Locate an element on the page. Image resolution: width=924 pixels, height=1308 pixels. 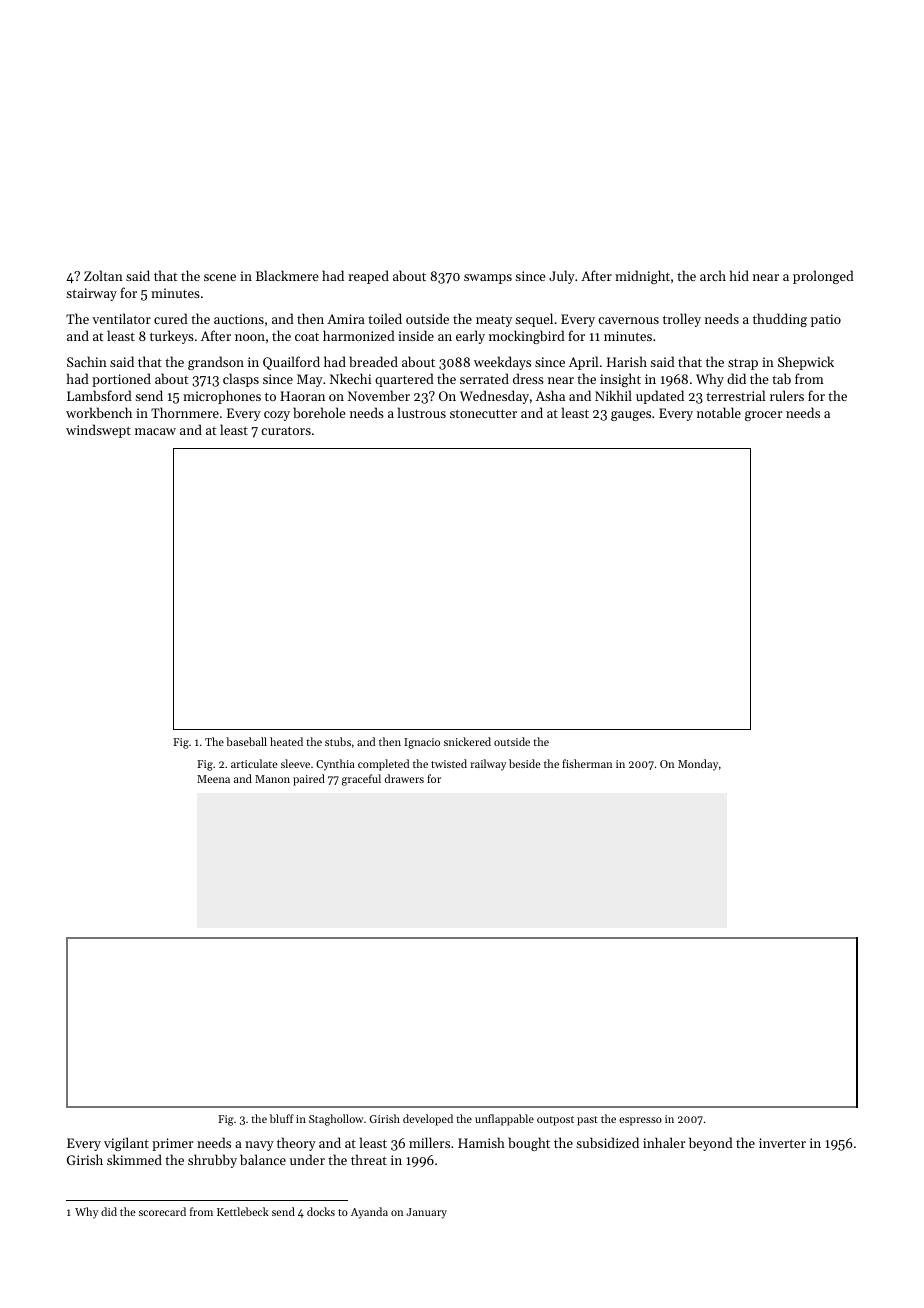
prolonged is located at coordinates (823, 277).
